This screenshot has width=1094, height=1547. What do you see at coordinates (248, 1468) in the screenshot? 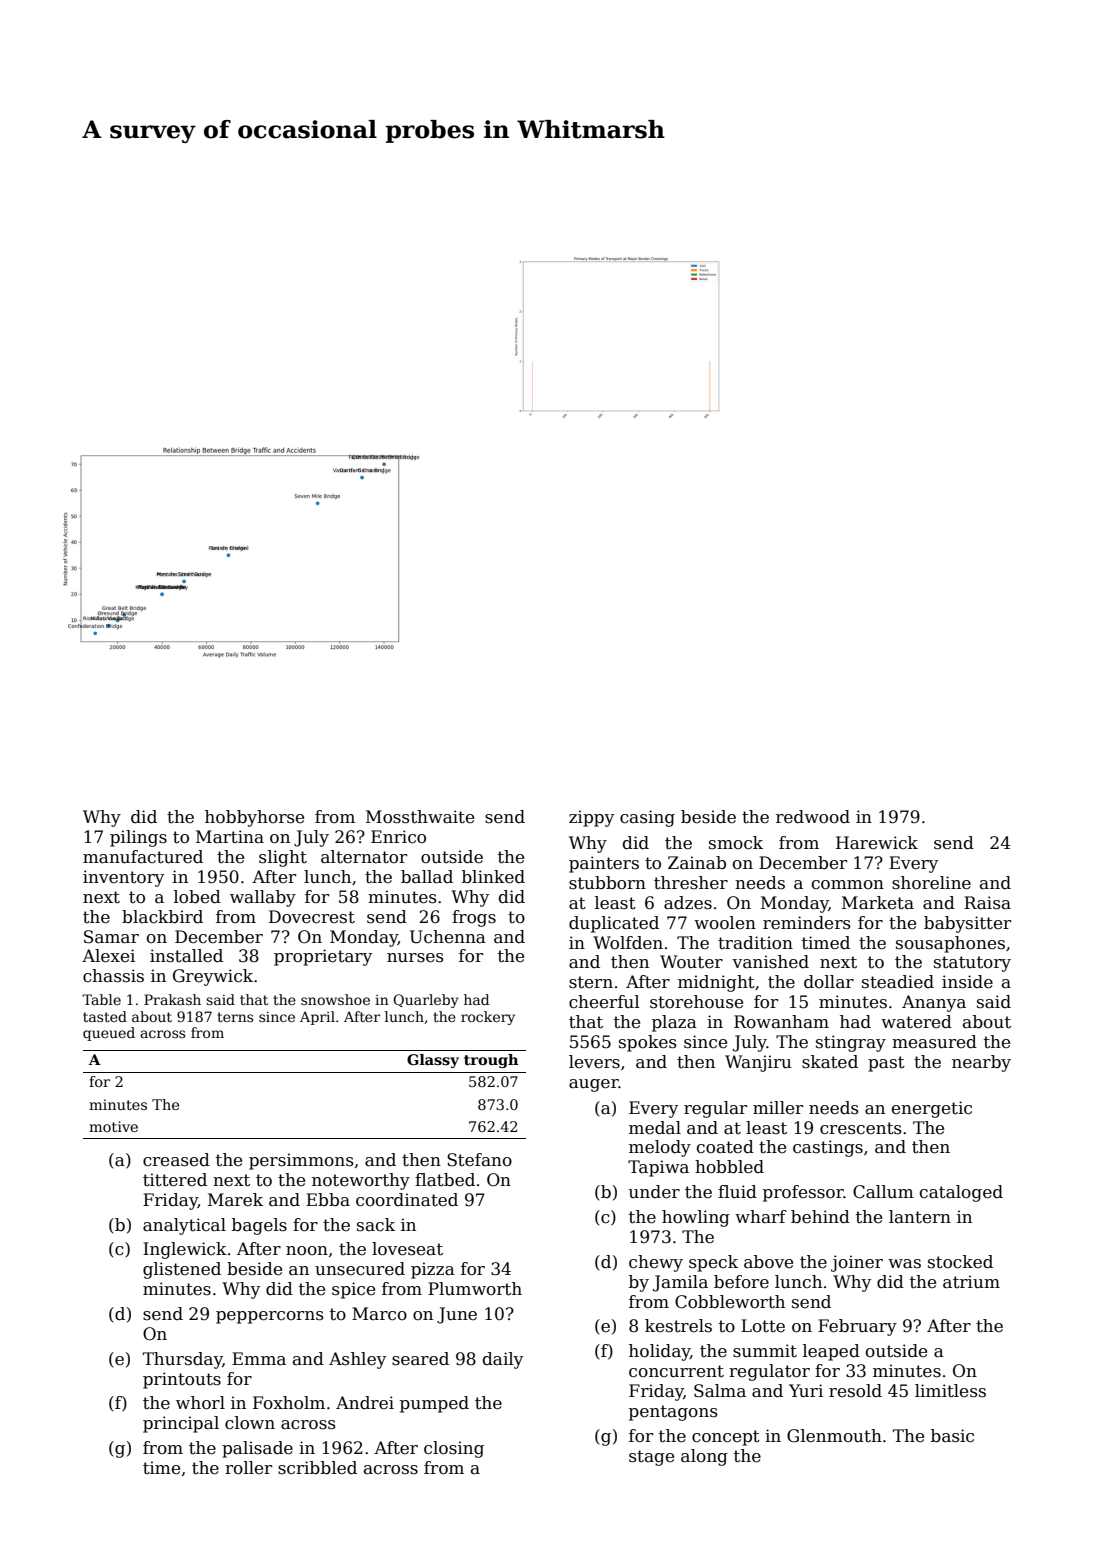
I see `roller` at bounding box center [248, 1468].
